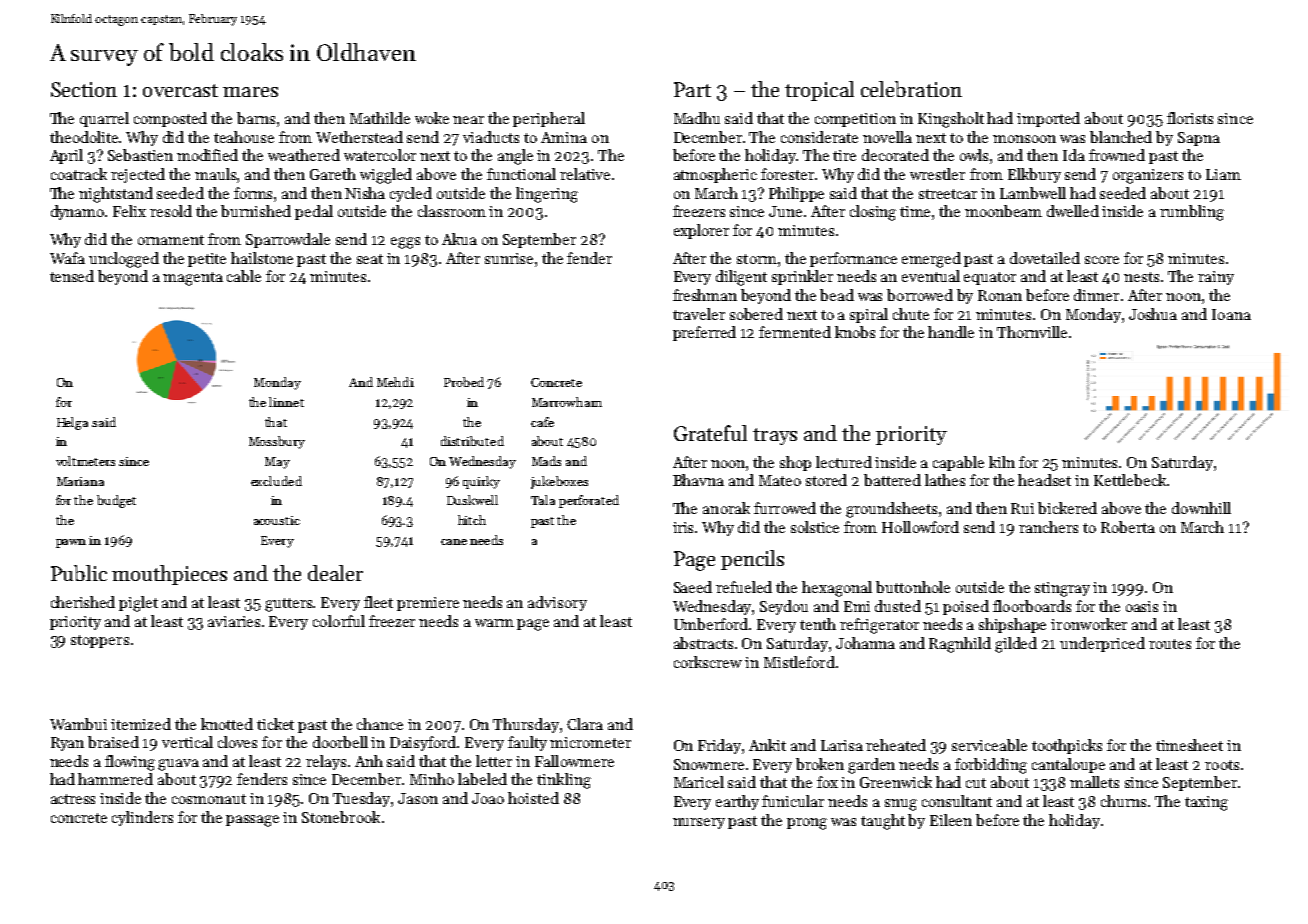 The image size is (1308, 924). Describe the element at coordinates (395, 382) in the screenshot. I see `Mehdi` at that location.
